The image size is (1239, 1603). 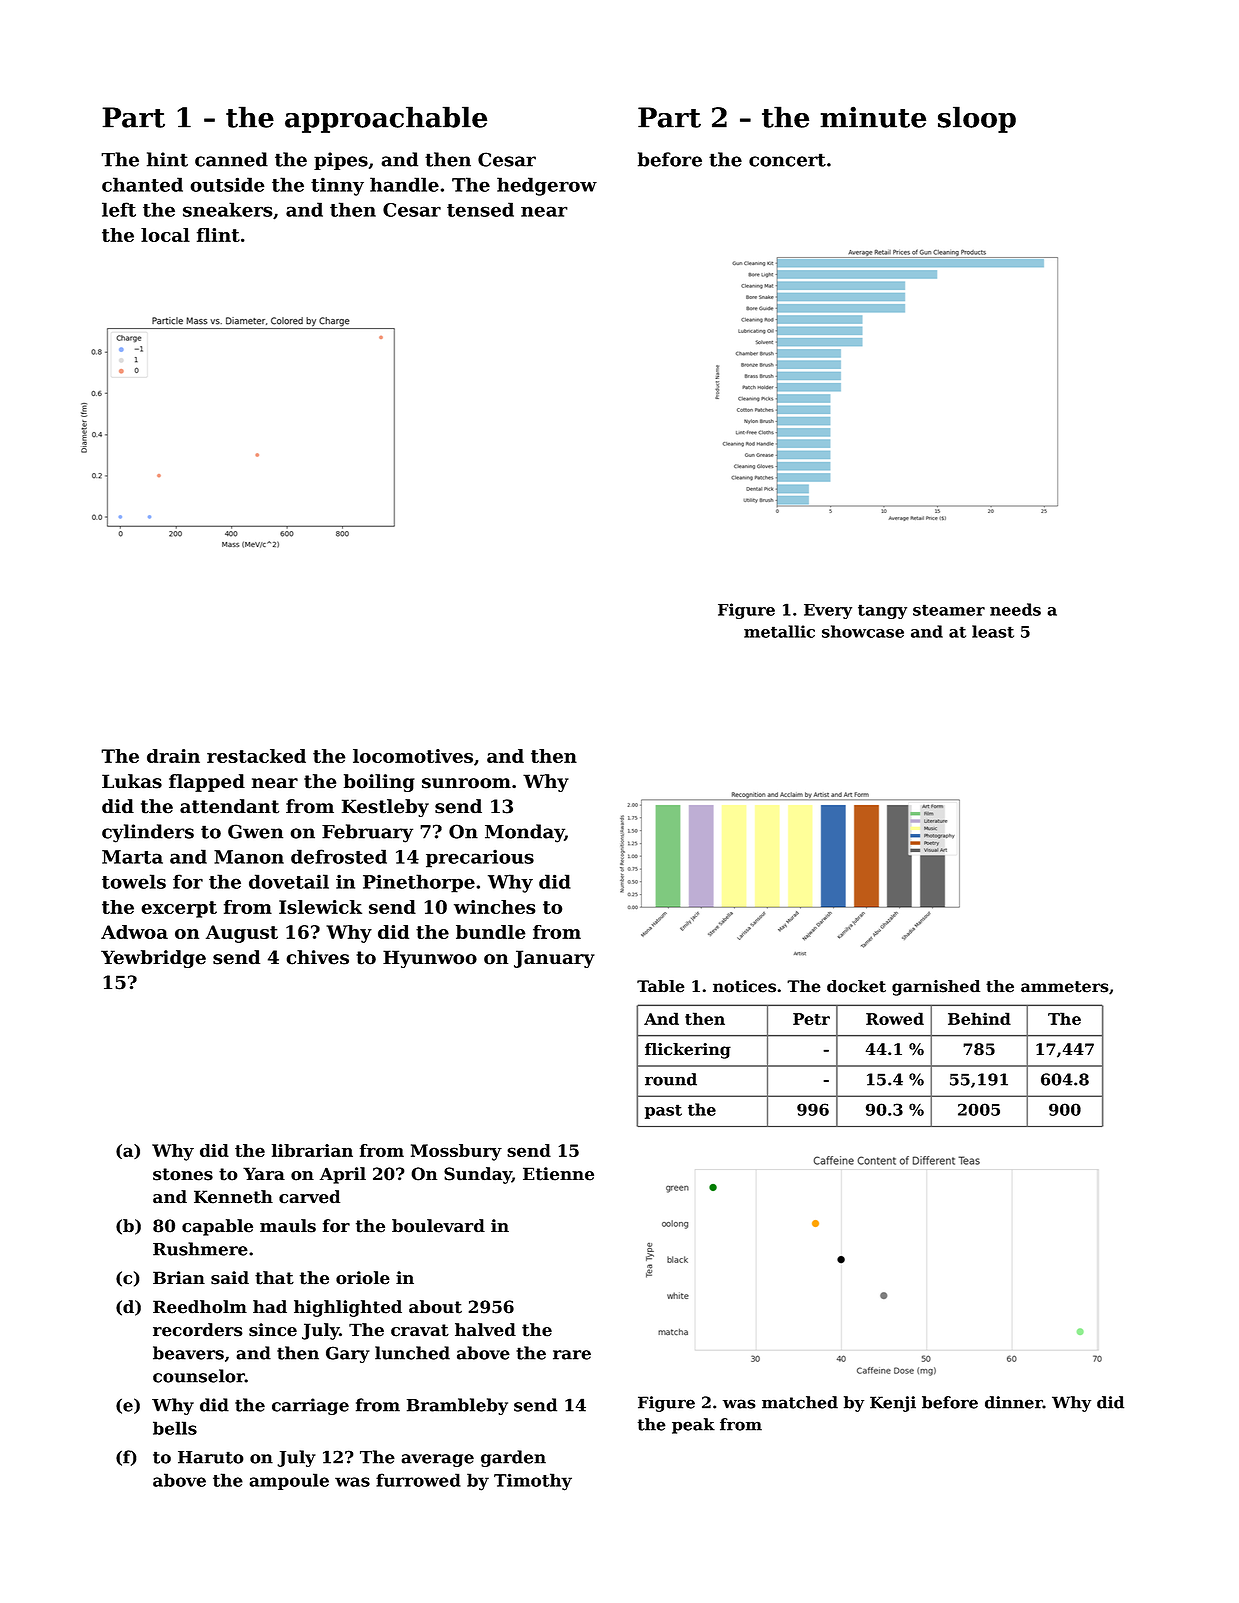 What do you see at coordinates (466, 783) in the screenshot?
I see `sunroom` at bounding box center [466, 783].
